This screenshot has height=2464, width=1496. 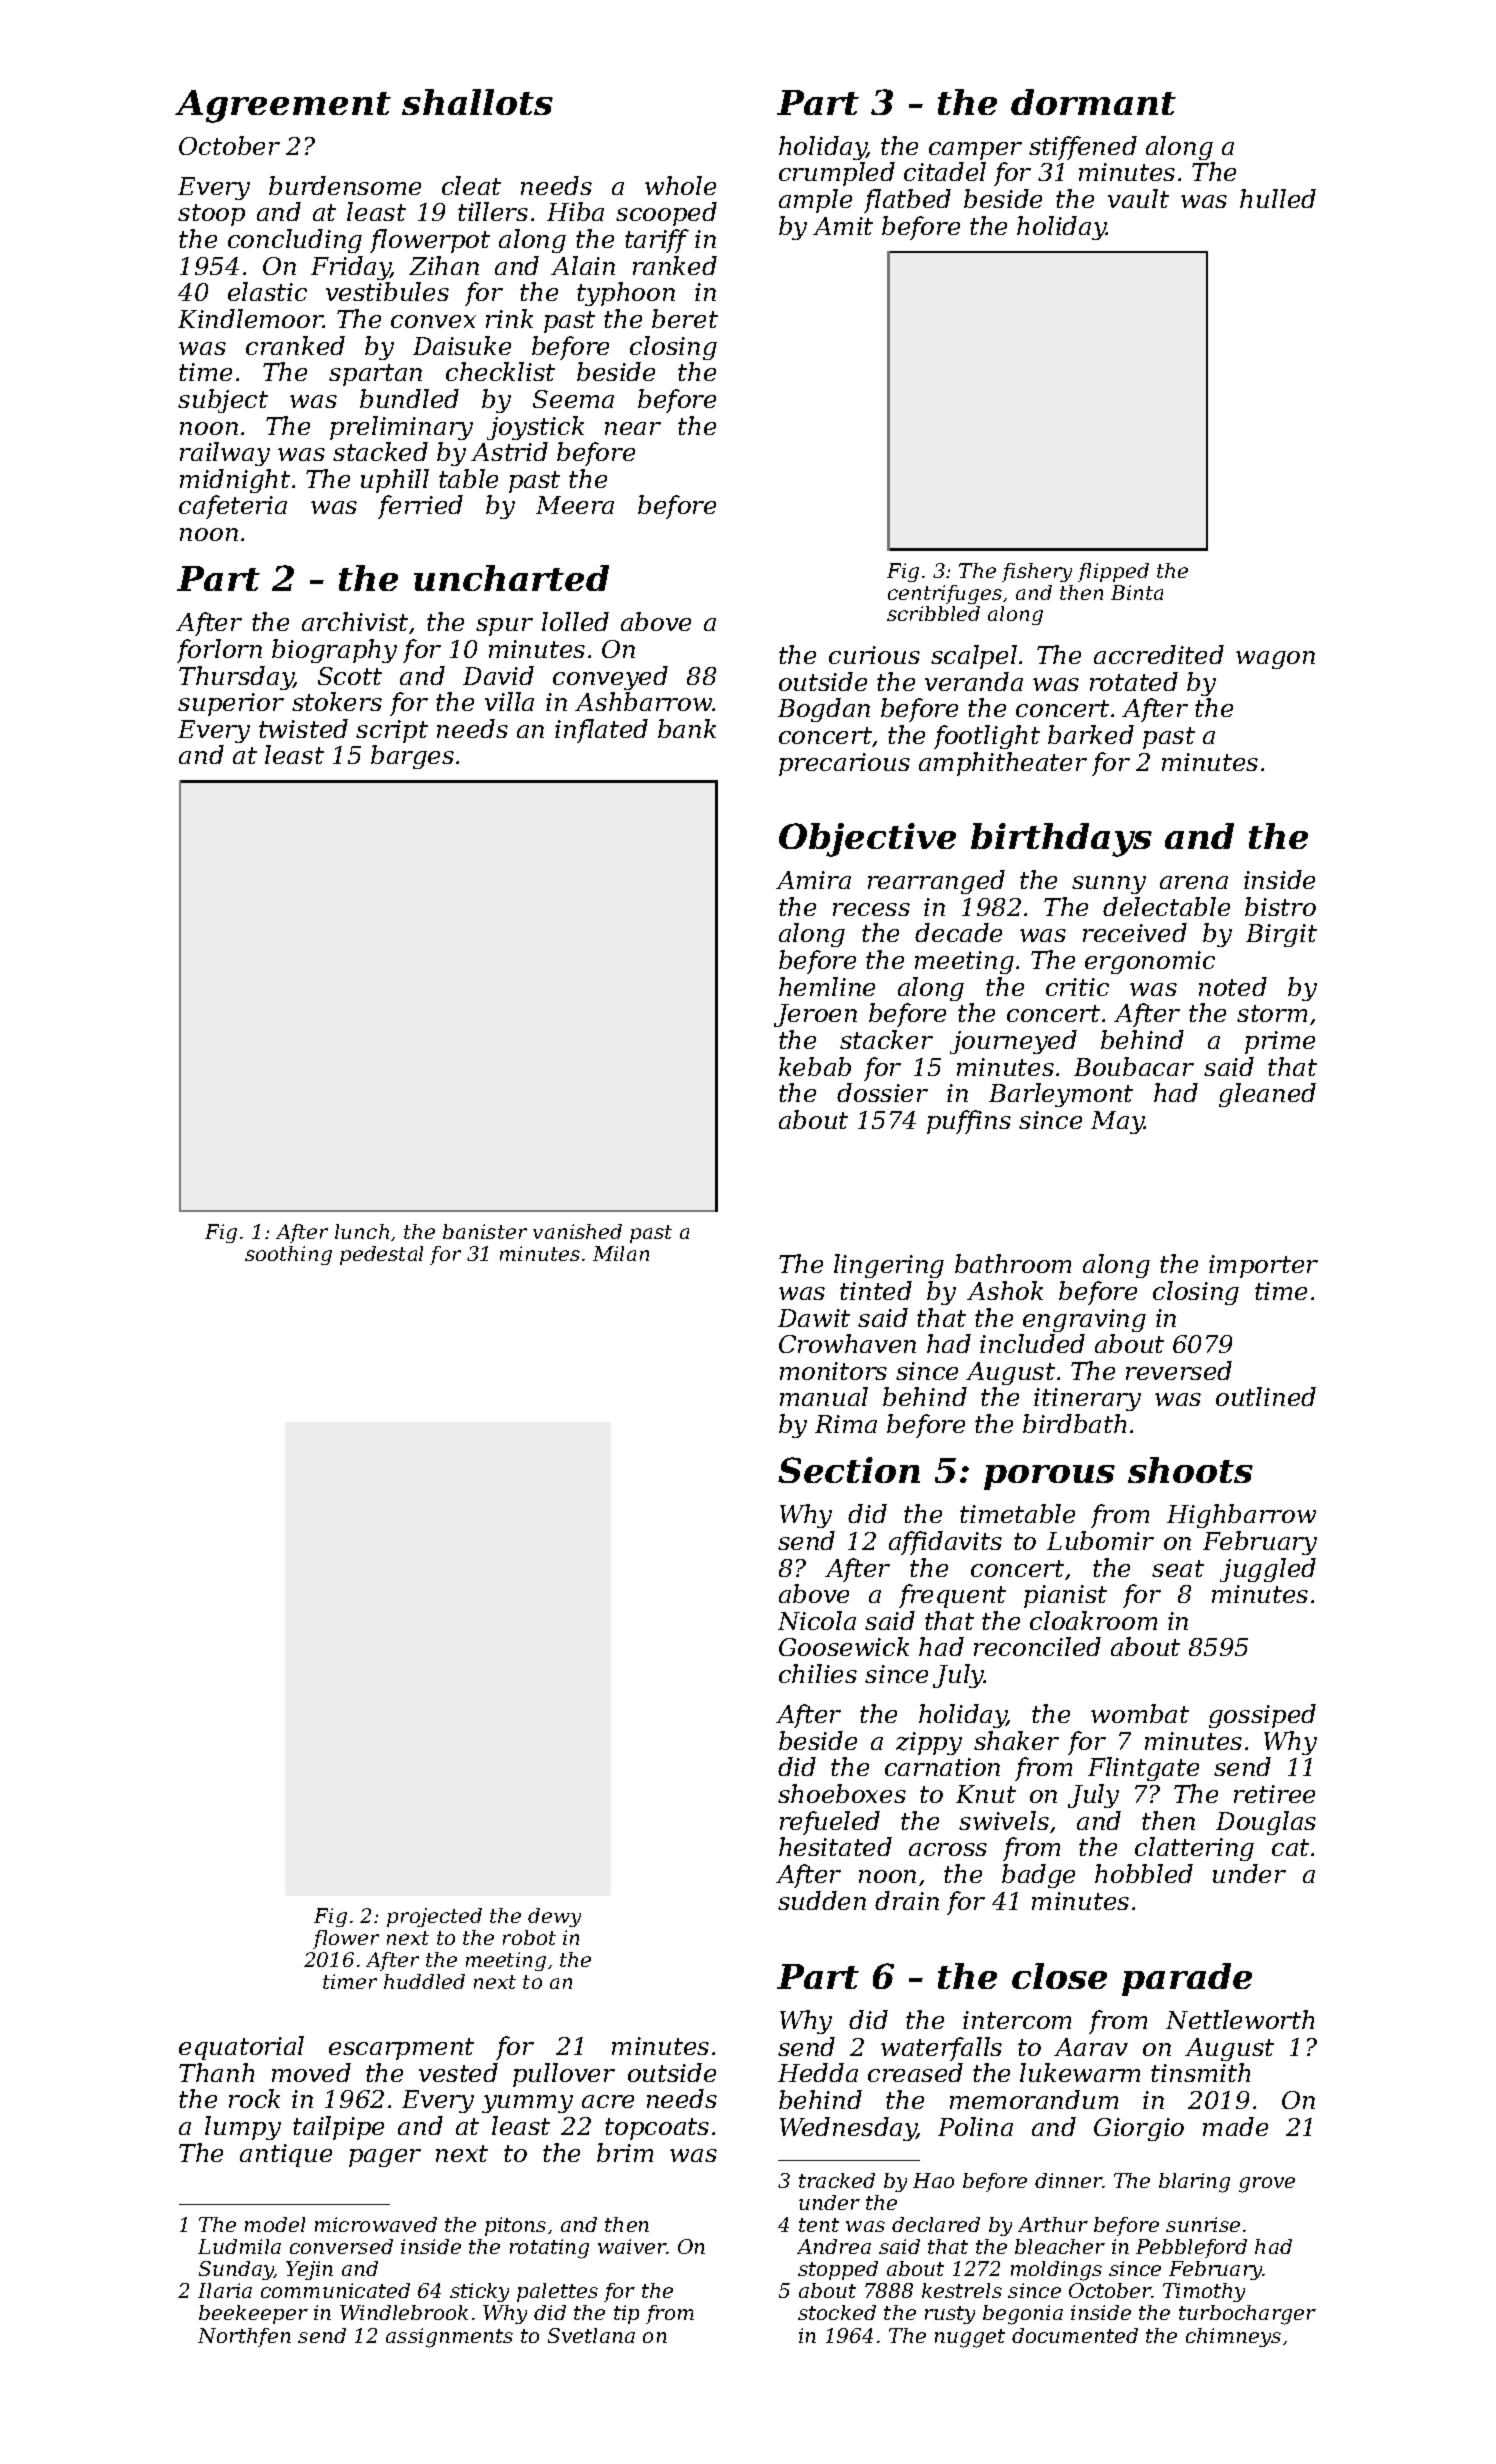 I want to click on whole, so click(x=680, y=185).
